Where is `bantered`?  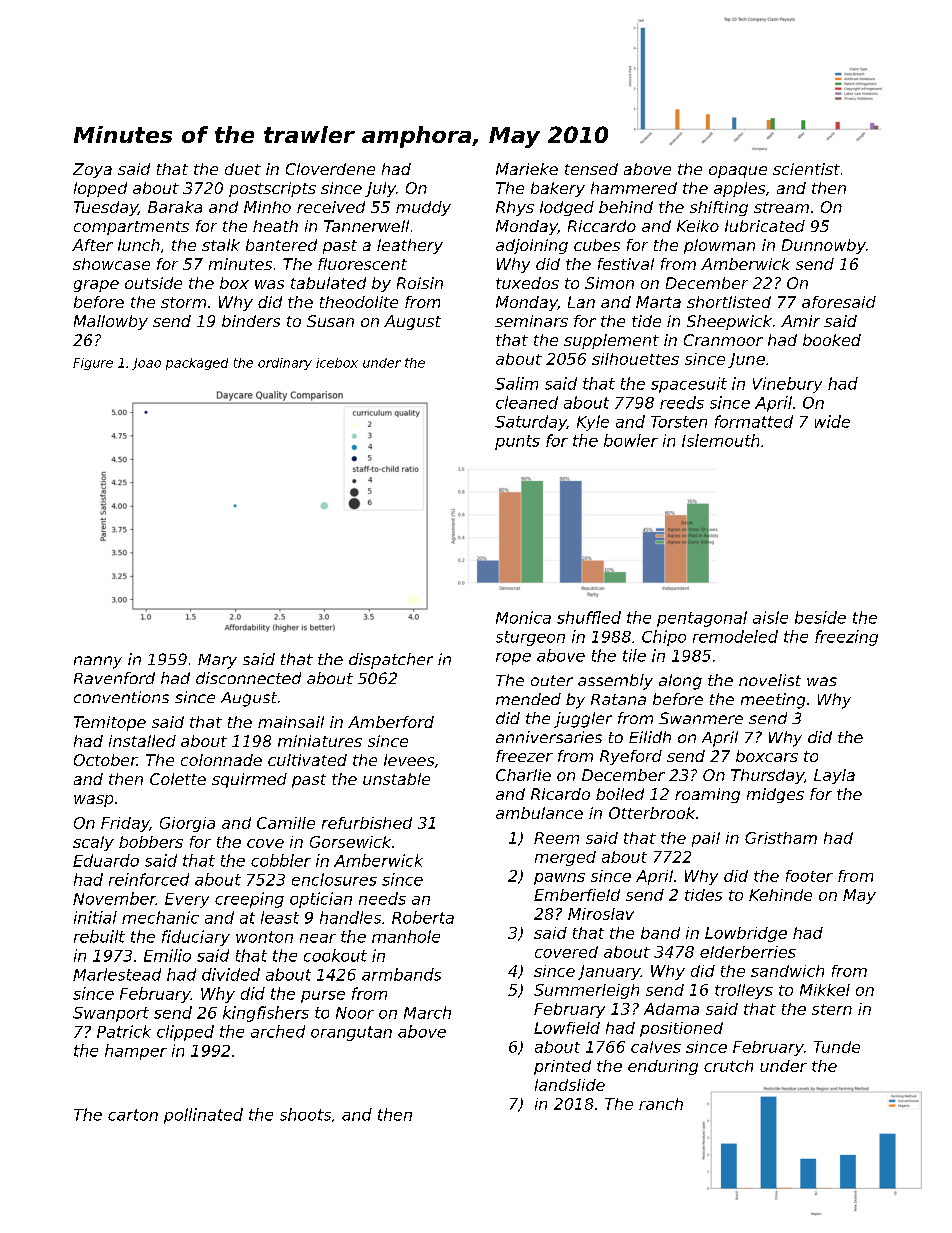 bantered is located at coordinates (281, 245).
